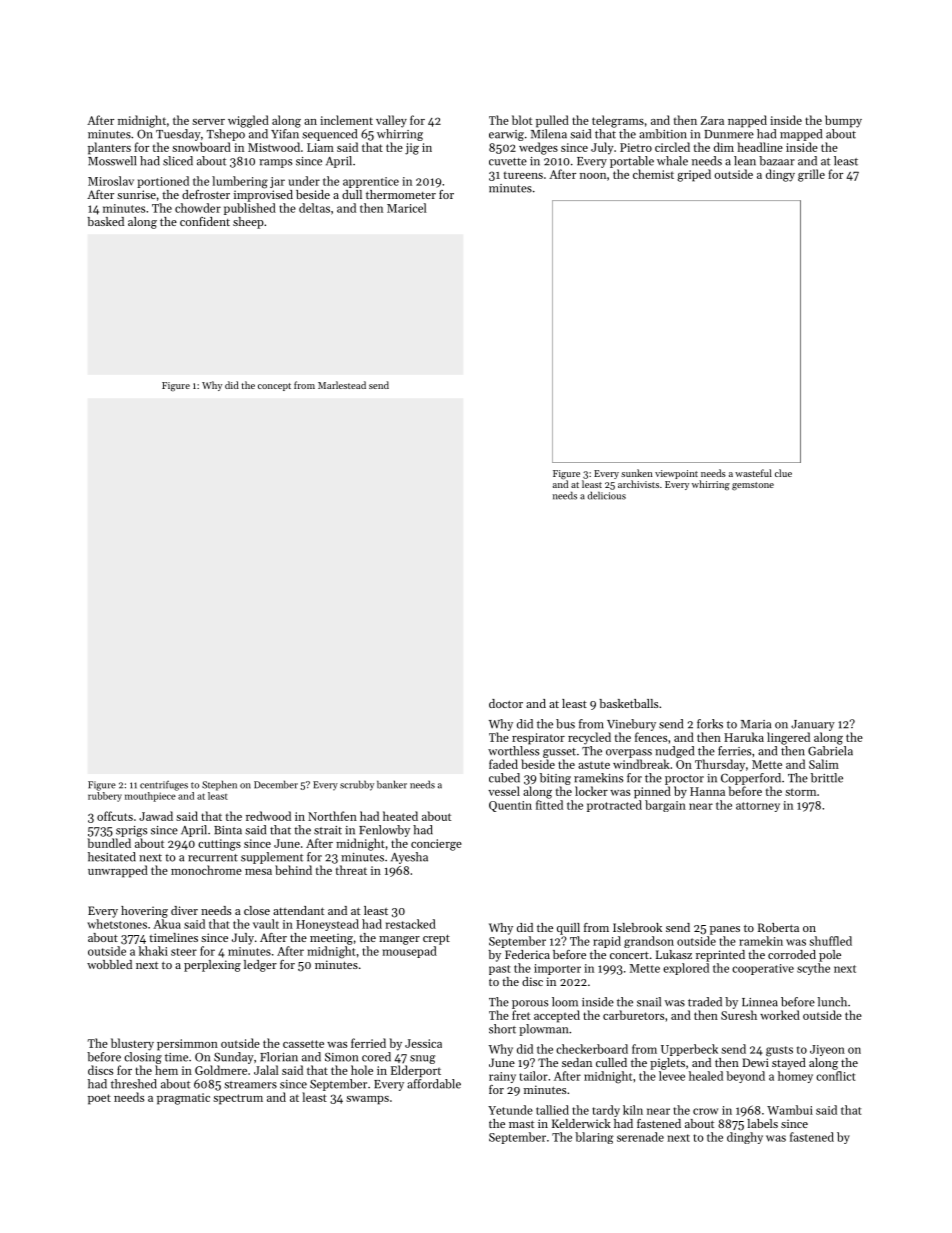 This page has width=952, height=1233. I want to click on griped, so click(694, 175).
